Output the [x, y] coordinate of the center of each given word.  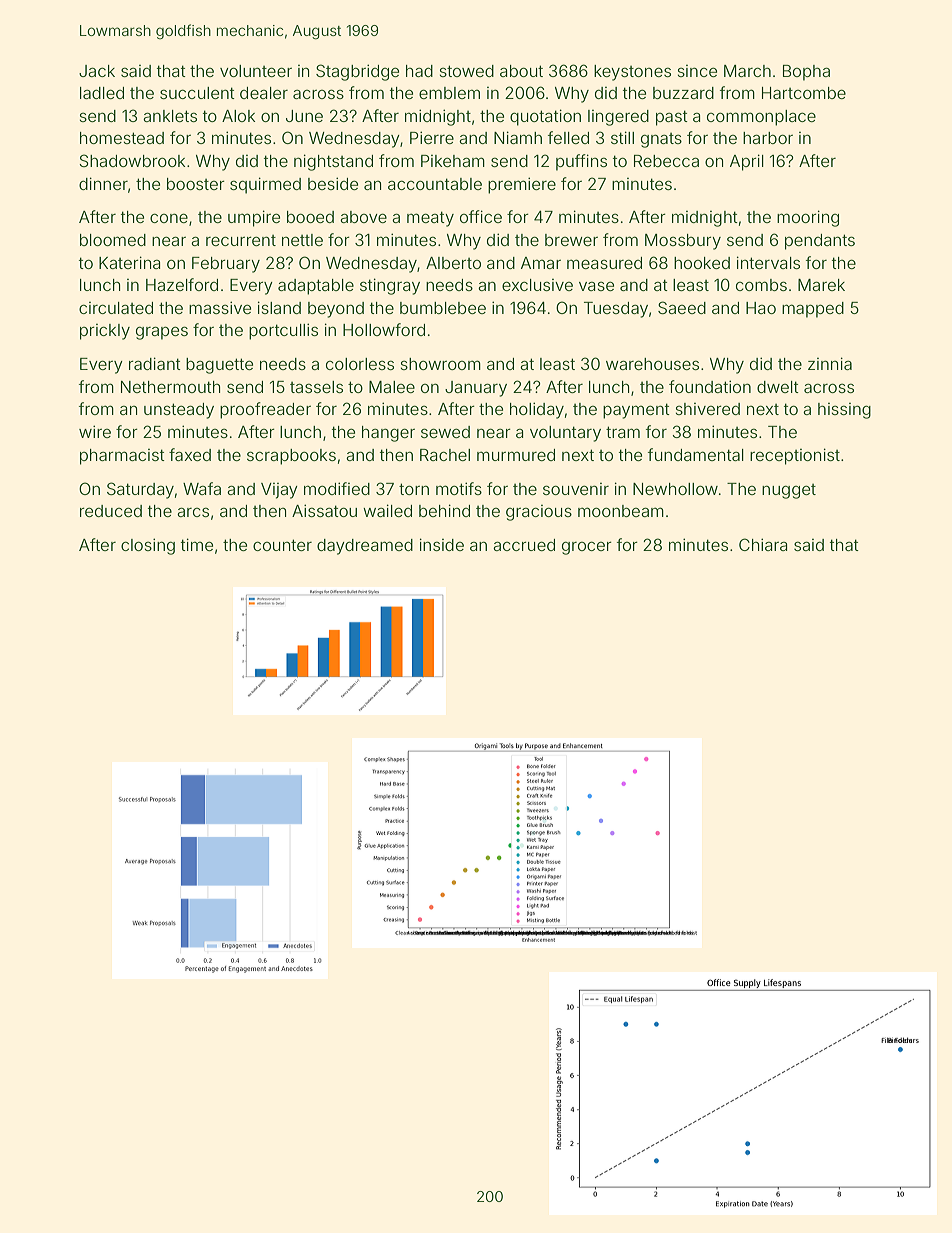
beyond [336, 310]
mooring [808, 218]
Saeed [682, 307]
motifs [459, 488]
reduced [111, 511]
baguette [219, 366]
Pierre [432, 137]
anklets [170, 116]
